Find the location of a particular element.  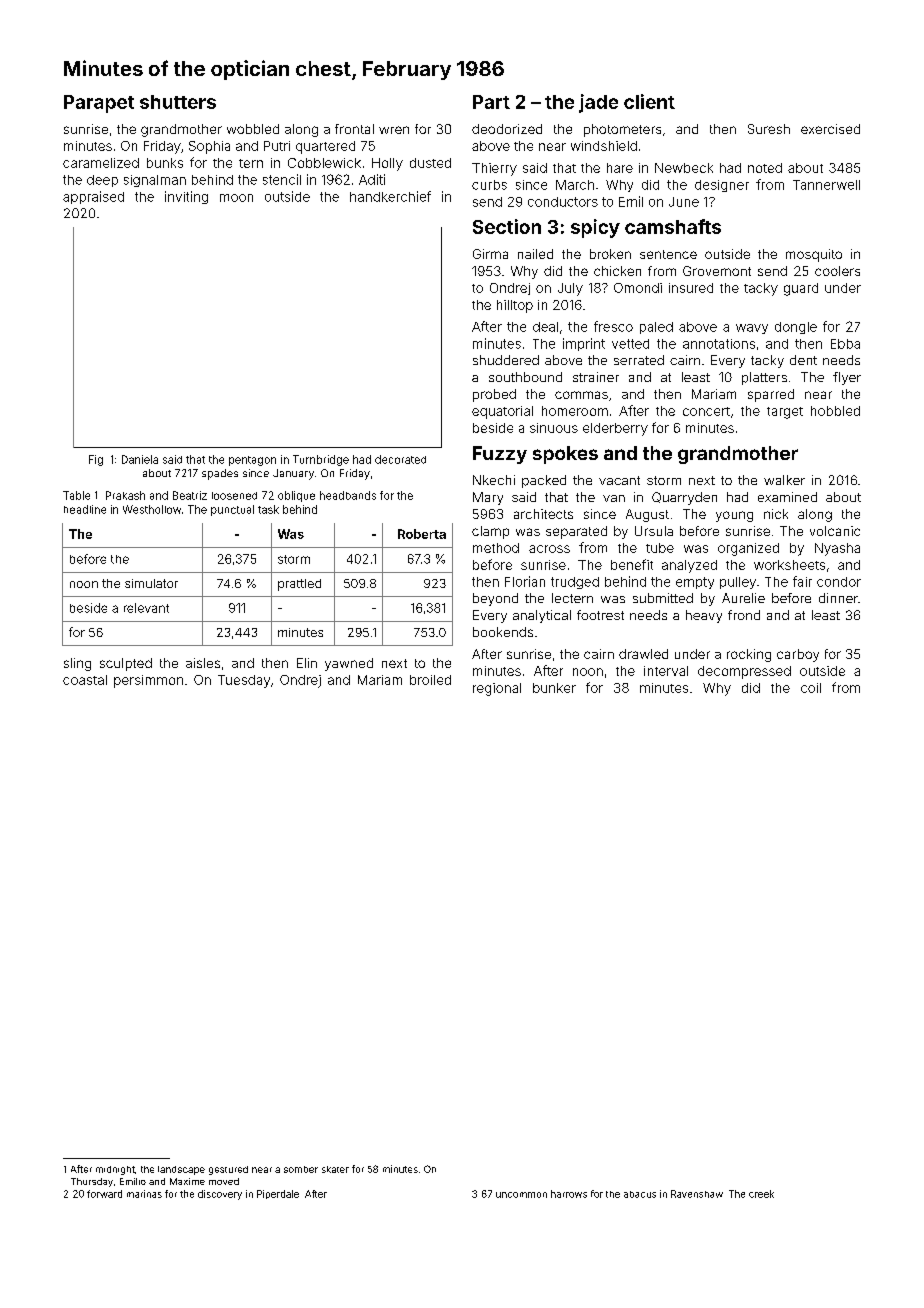

deep is located at coordinates (102, 181).
